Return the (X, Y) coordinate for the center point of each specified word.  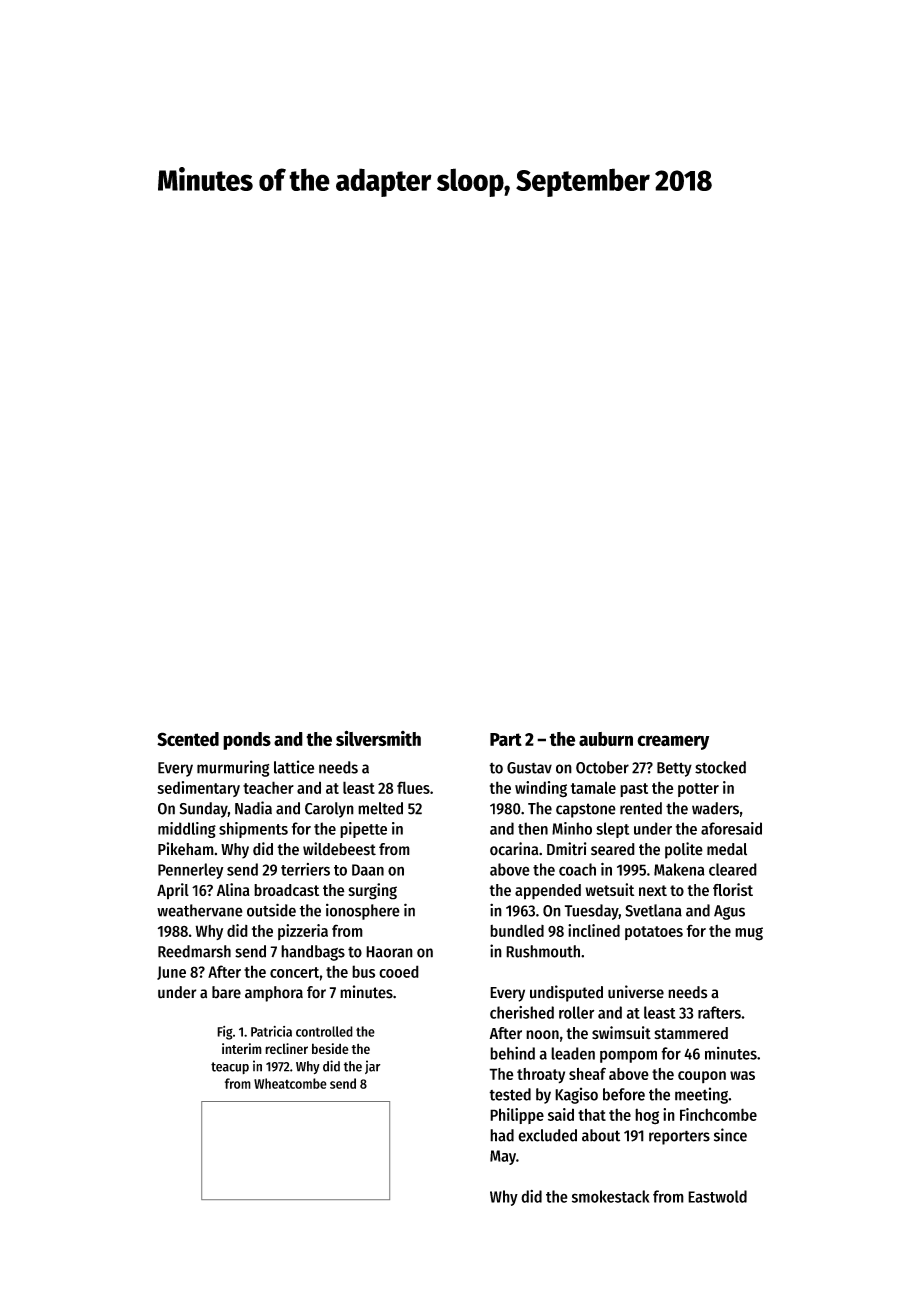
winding (541, 789)
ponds (247, 741)
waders (715, 808)
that (592, 1114)
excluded (547, 1135)
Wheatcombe (290, 1083)
